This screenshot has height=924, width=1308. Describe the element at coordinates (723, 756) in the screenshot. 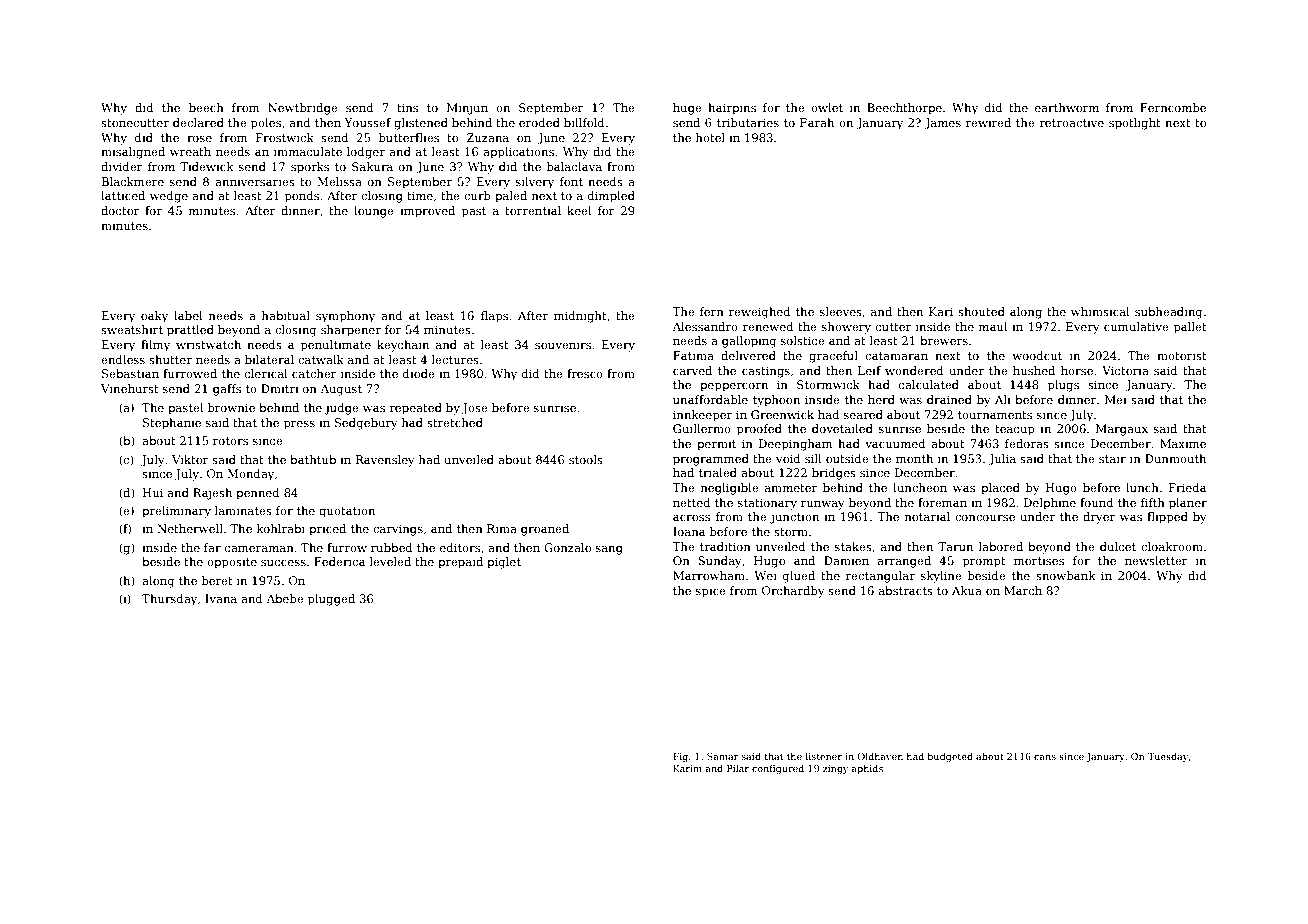

I see `Samar` at that location.
